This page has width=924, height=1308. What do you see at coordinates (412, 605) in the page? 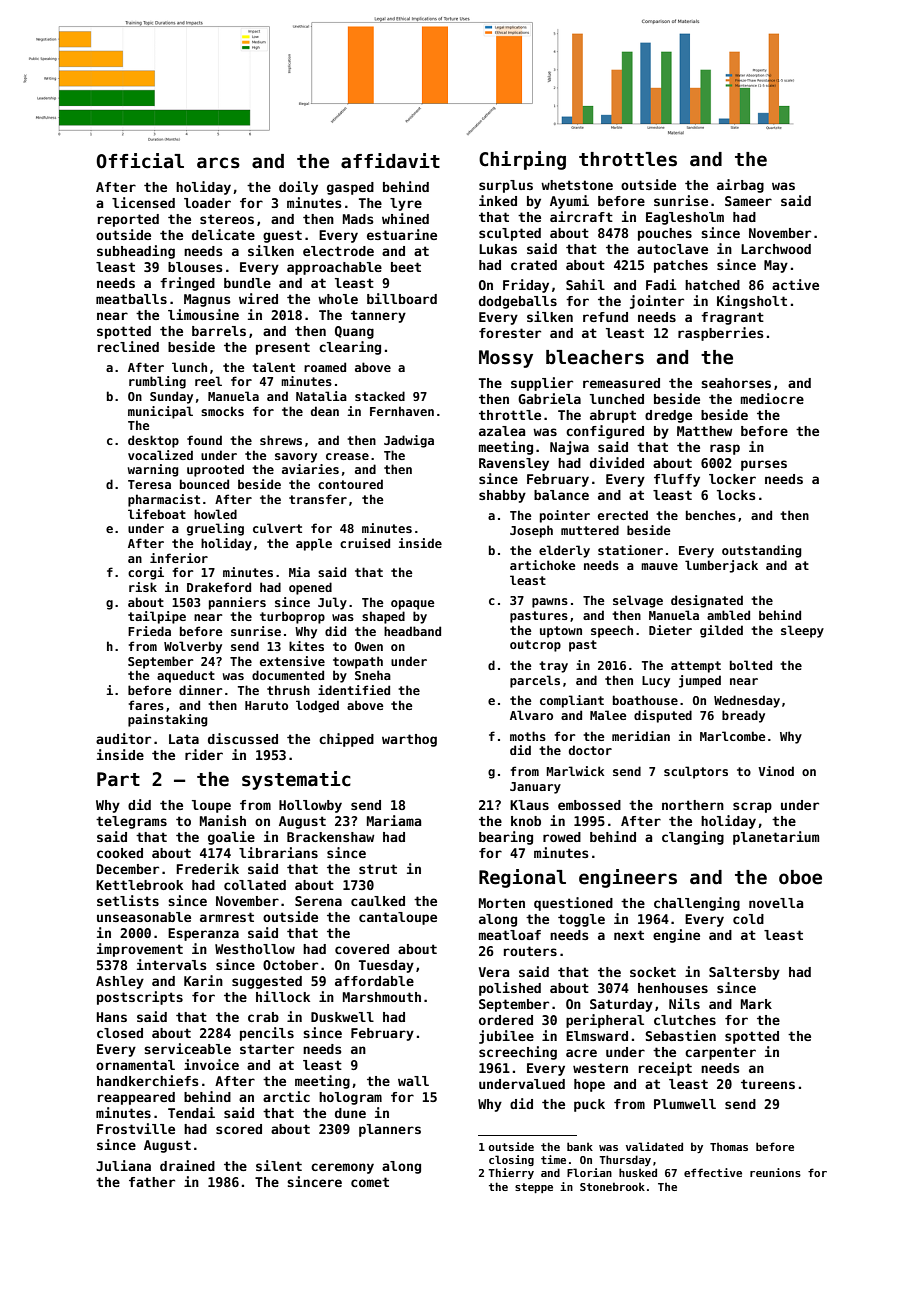
I see `opaque` at bounding box center [412, 605].
